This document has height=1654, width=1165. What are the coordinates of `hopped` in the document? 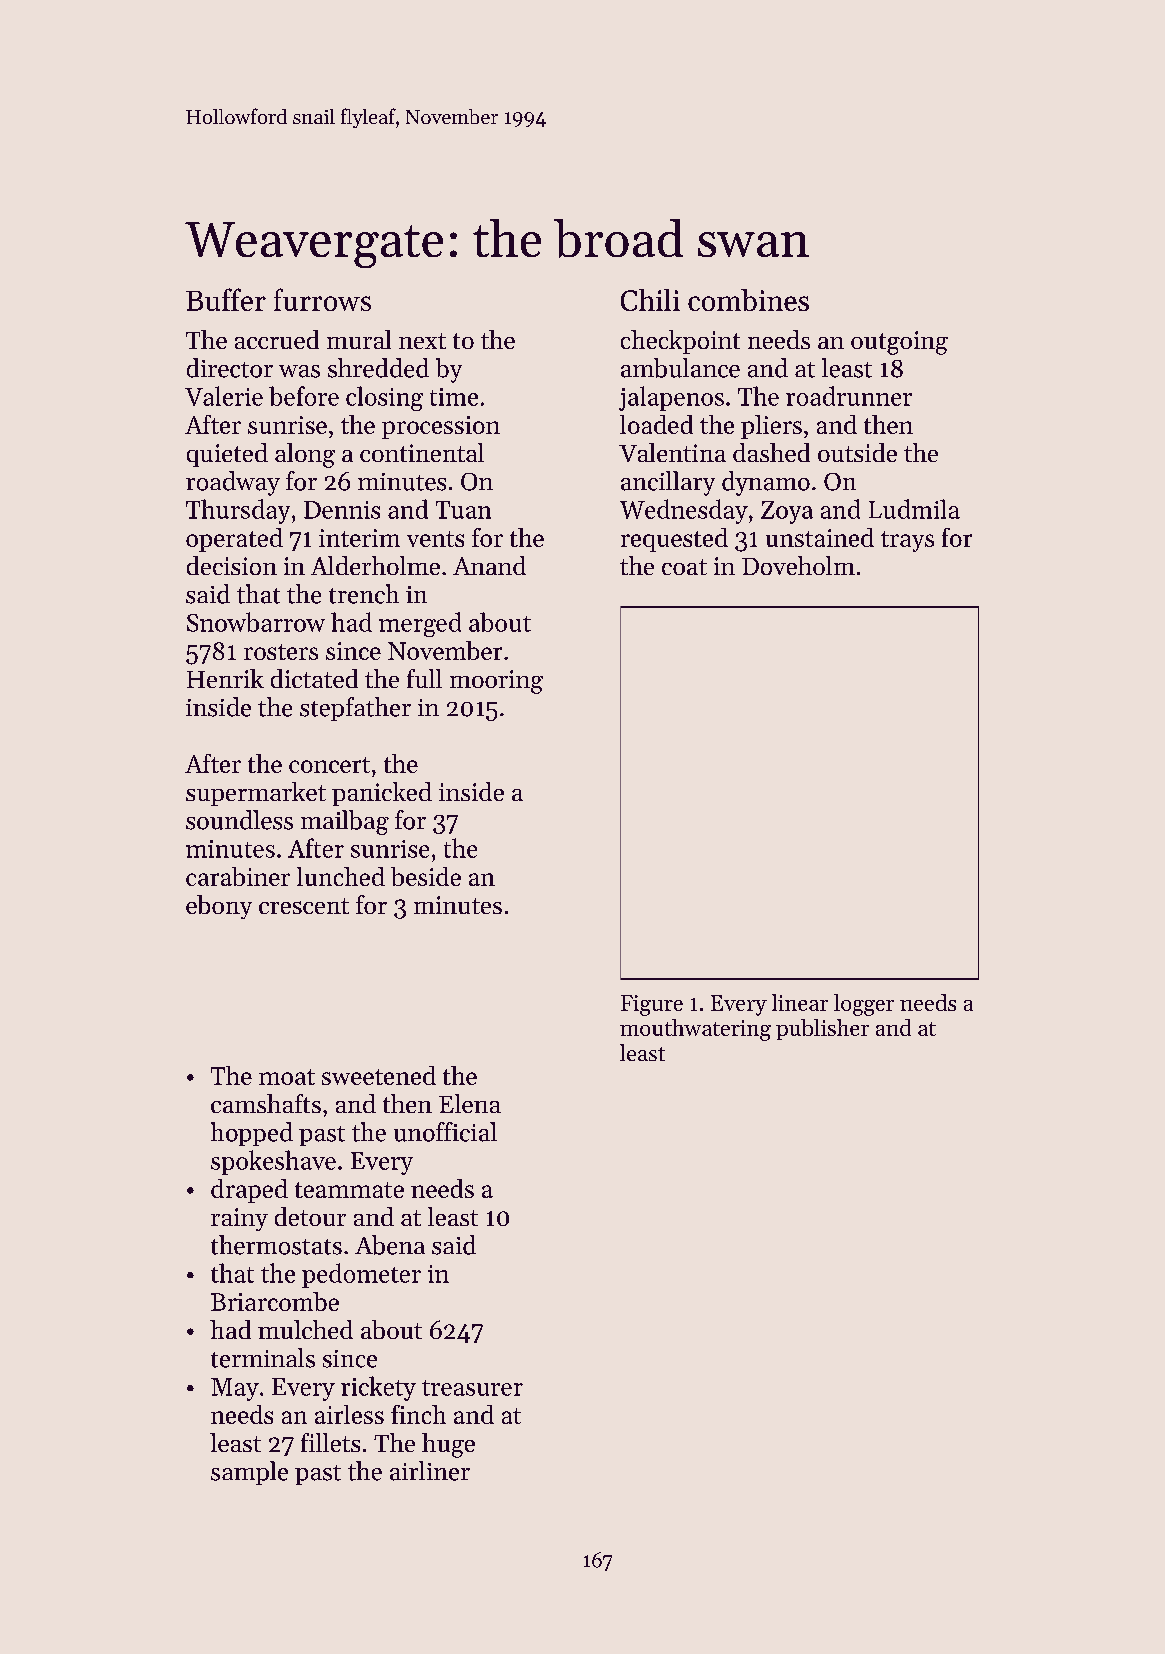 It's located at (252, 1134).
